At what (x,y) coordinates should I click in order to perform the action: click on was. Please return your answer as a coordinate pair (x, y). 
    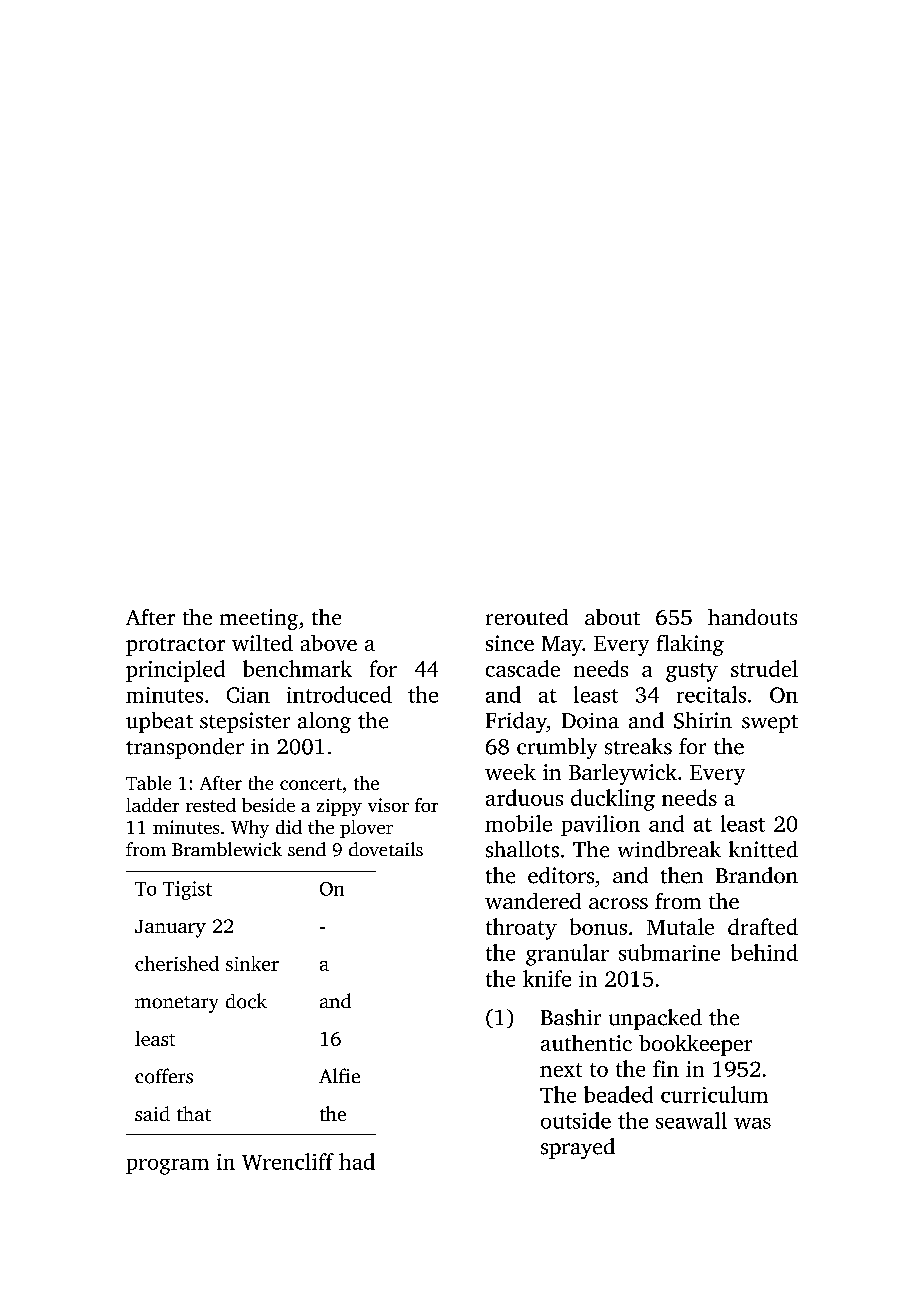
    Looking at the image, I should click on (752, 1123).
